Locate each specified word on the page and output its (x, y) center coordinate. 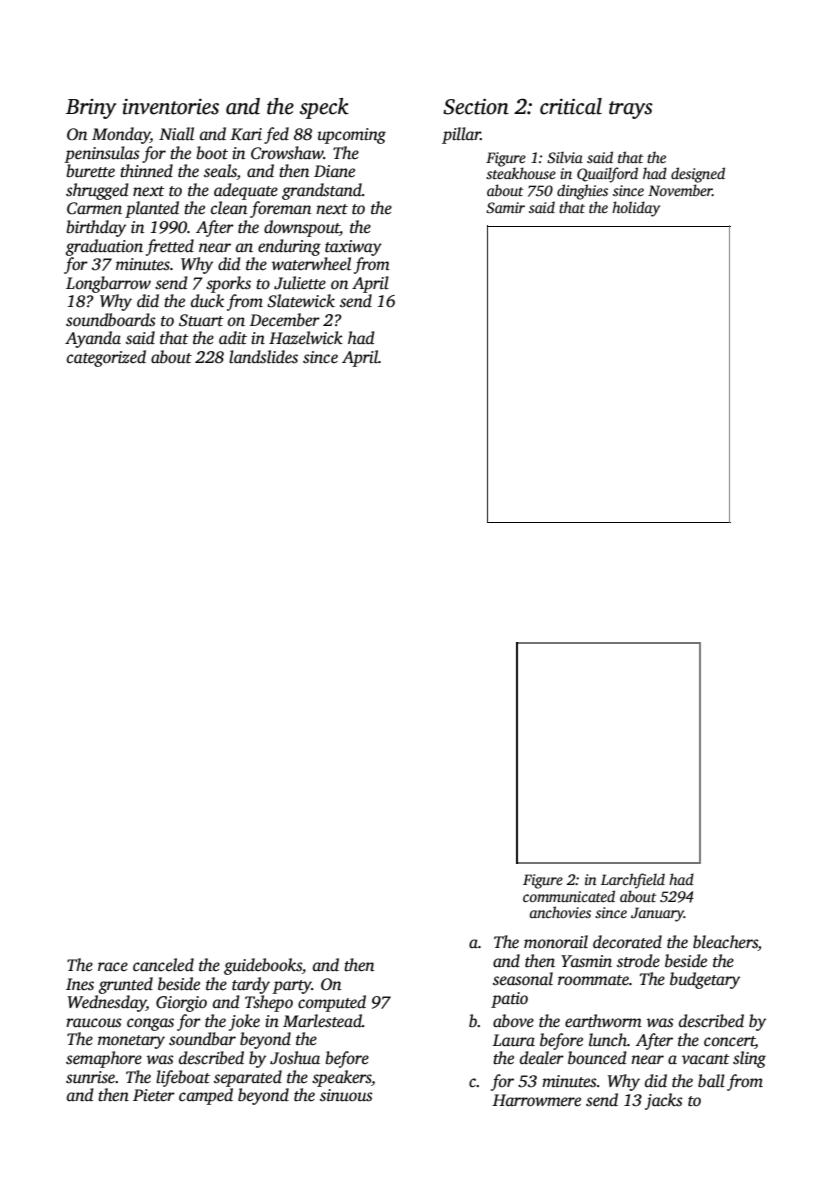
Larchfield (633, 881)
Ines (80, 984)
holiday (636, 209)
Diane (334, 171)
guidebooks (263, 966)
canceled (163, 965)
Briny (91, 109)
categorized (106, 358)
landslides (263, 357)
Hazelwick (306, 338)
